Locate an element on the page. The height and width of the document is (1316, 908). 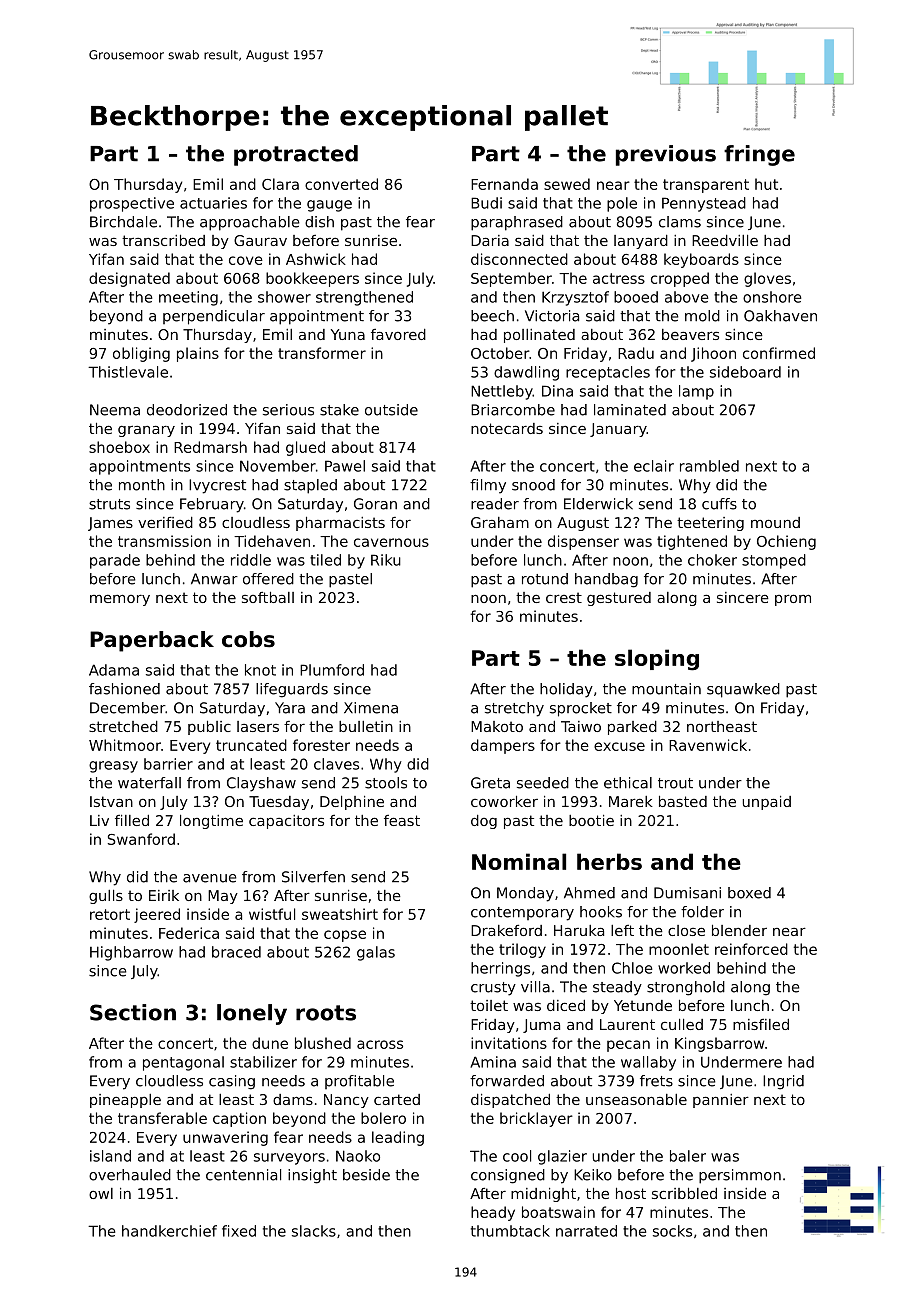
previous is located at coordinates (666, 155).
